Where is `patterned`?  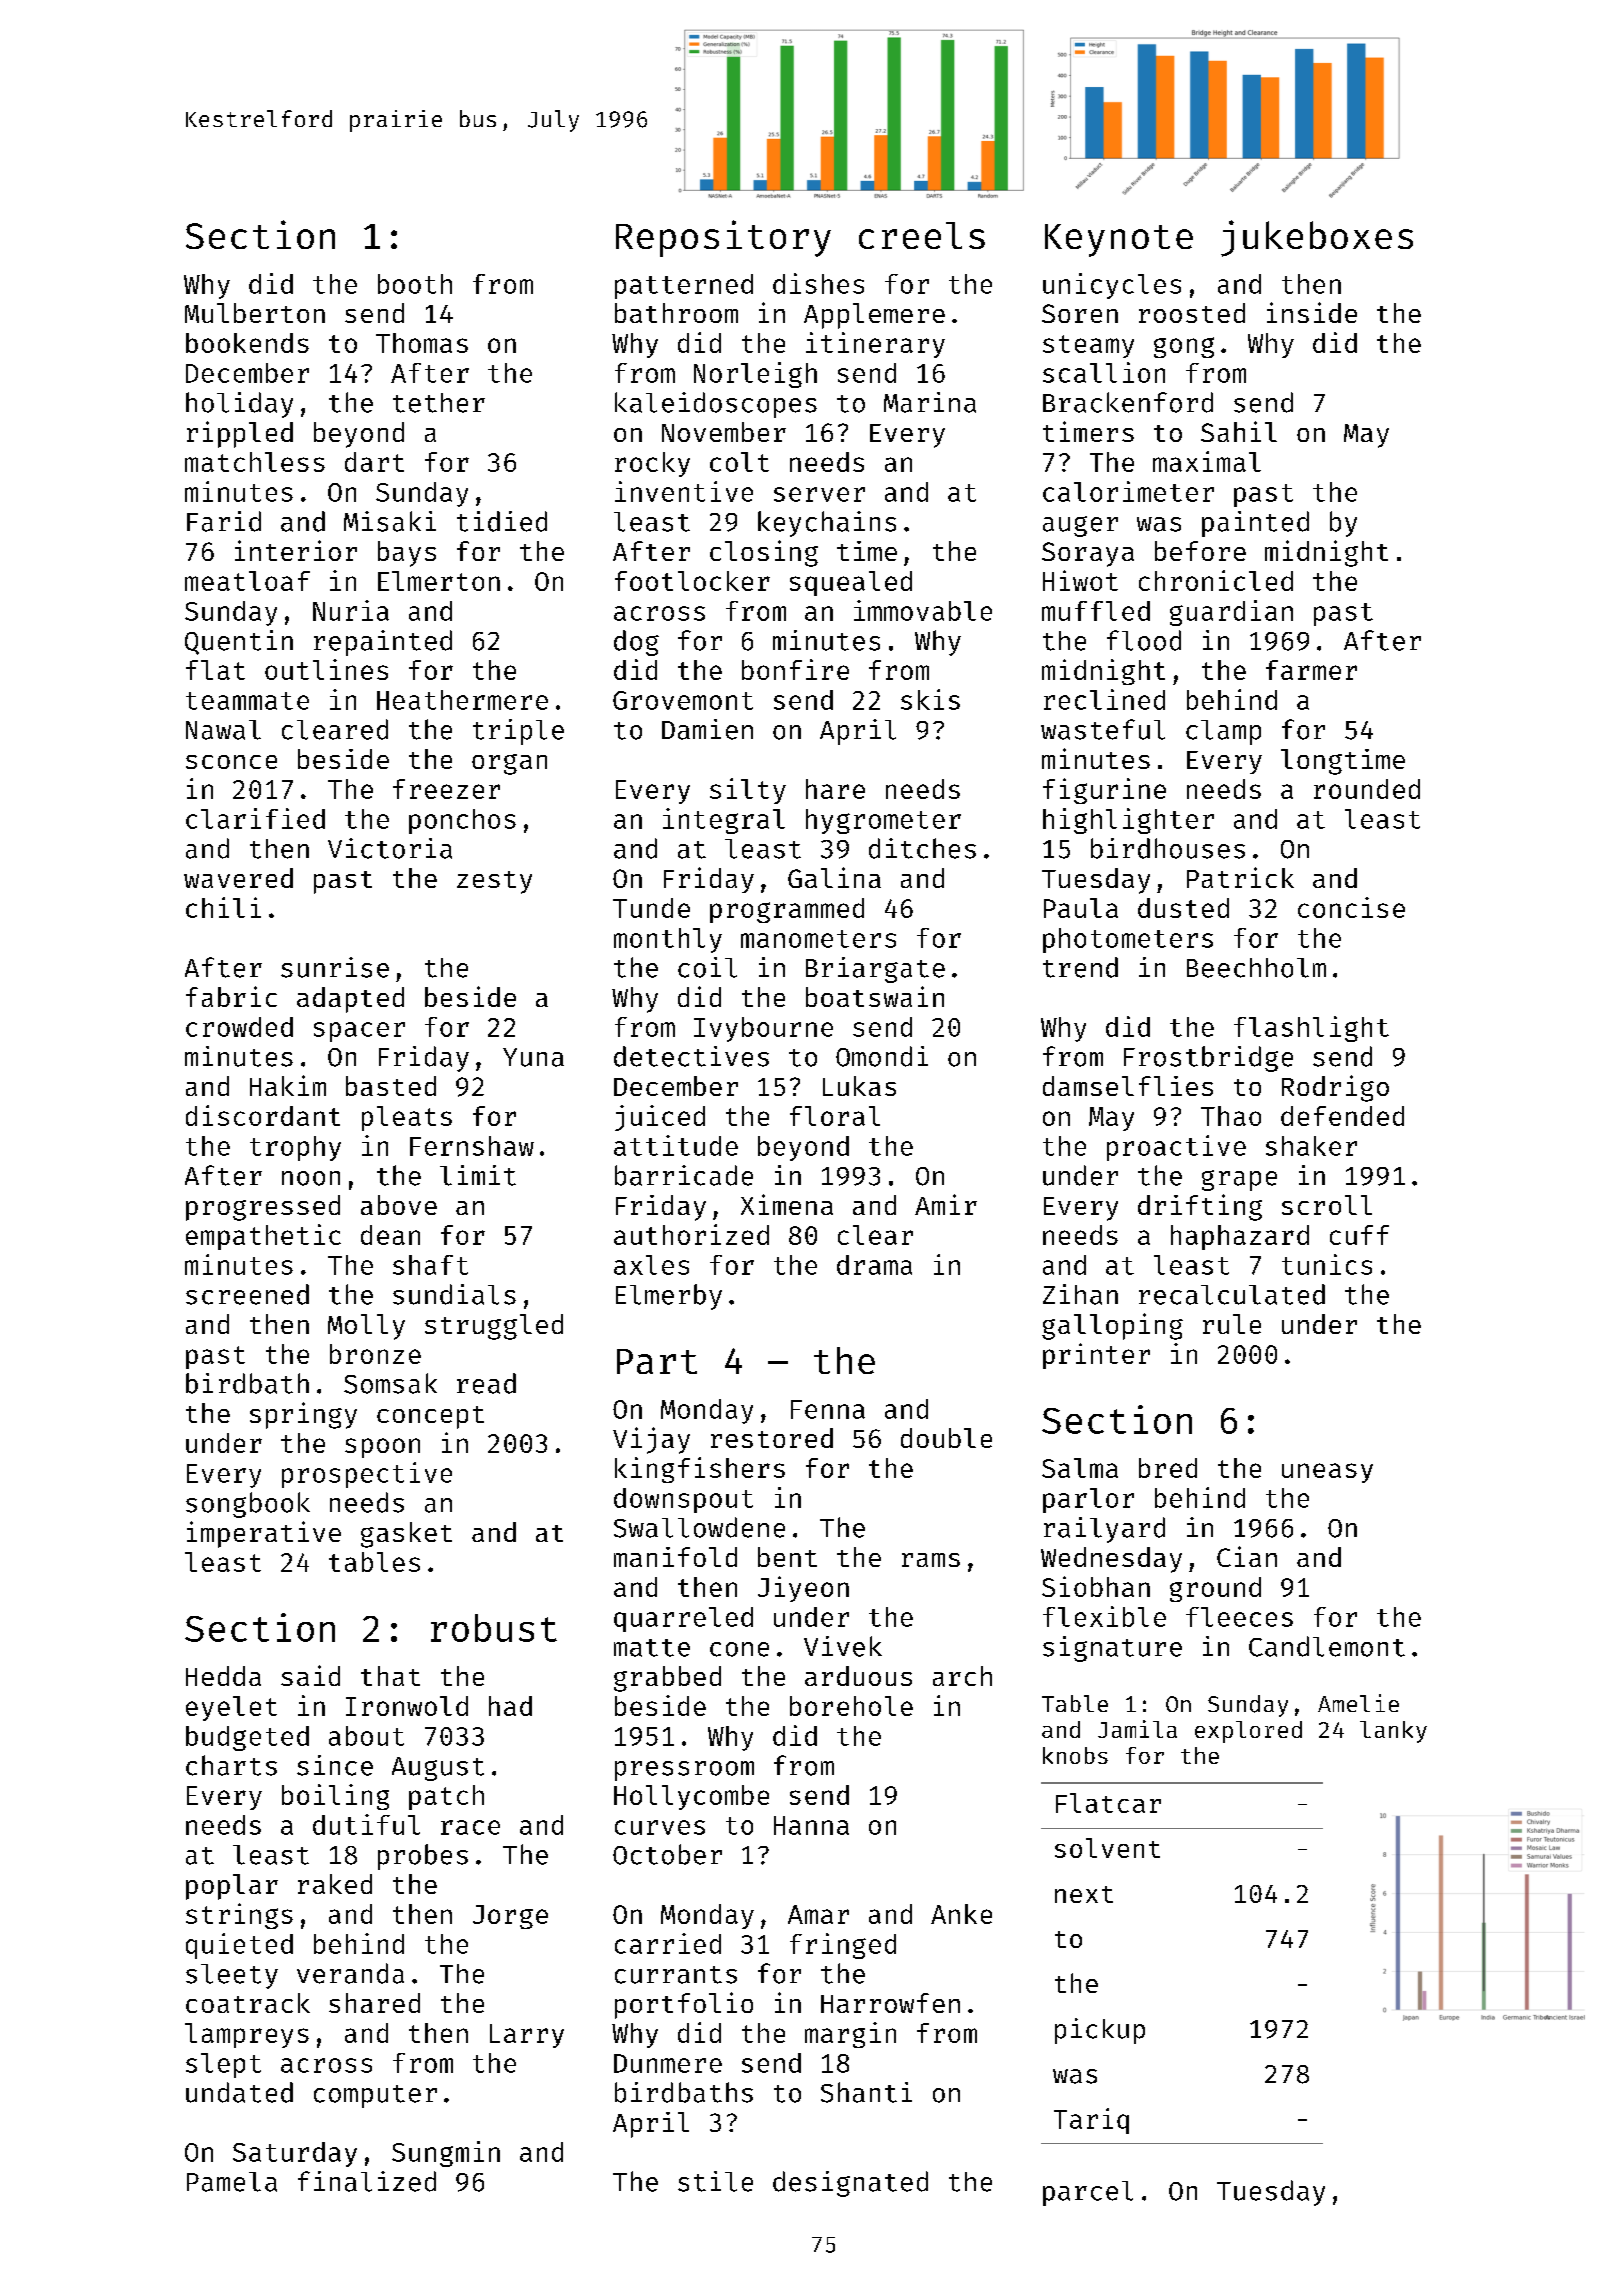 patterned is located at coordinates (684, 286).
